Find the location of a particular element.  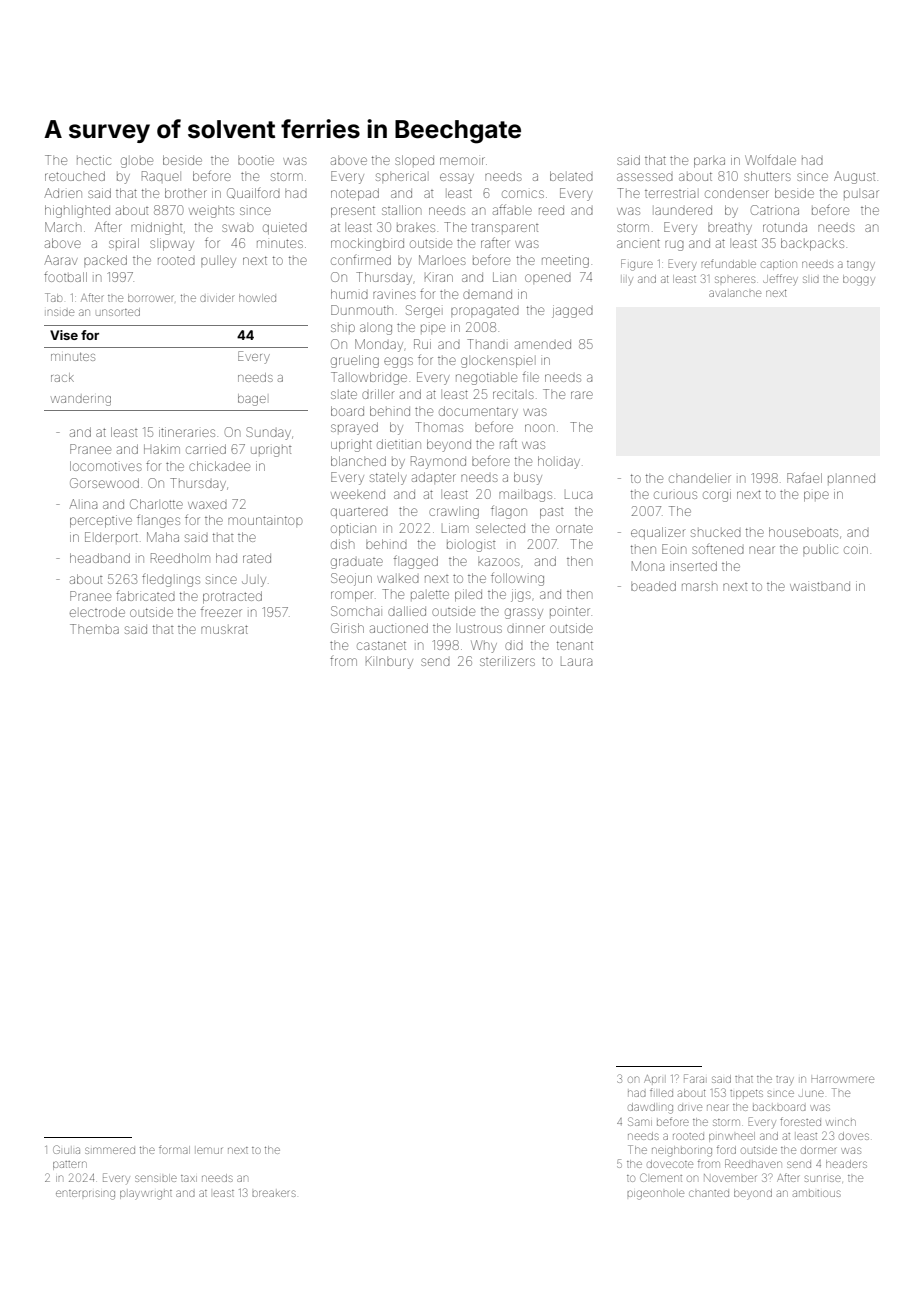

memoir is located at coordinates (462, 161).
